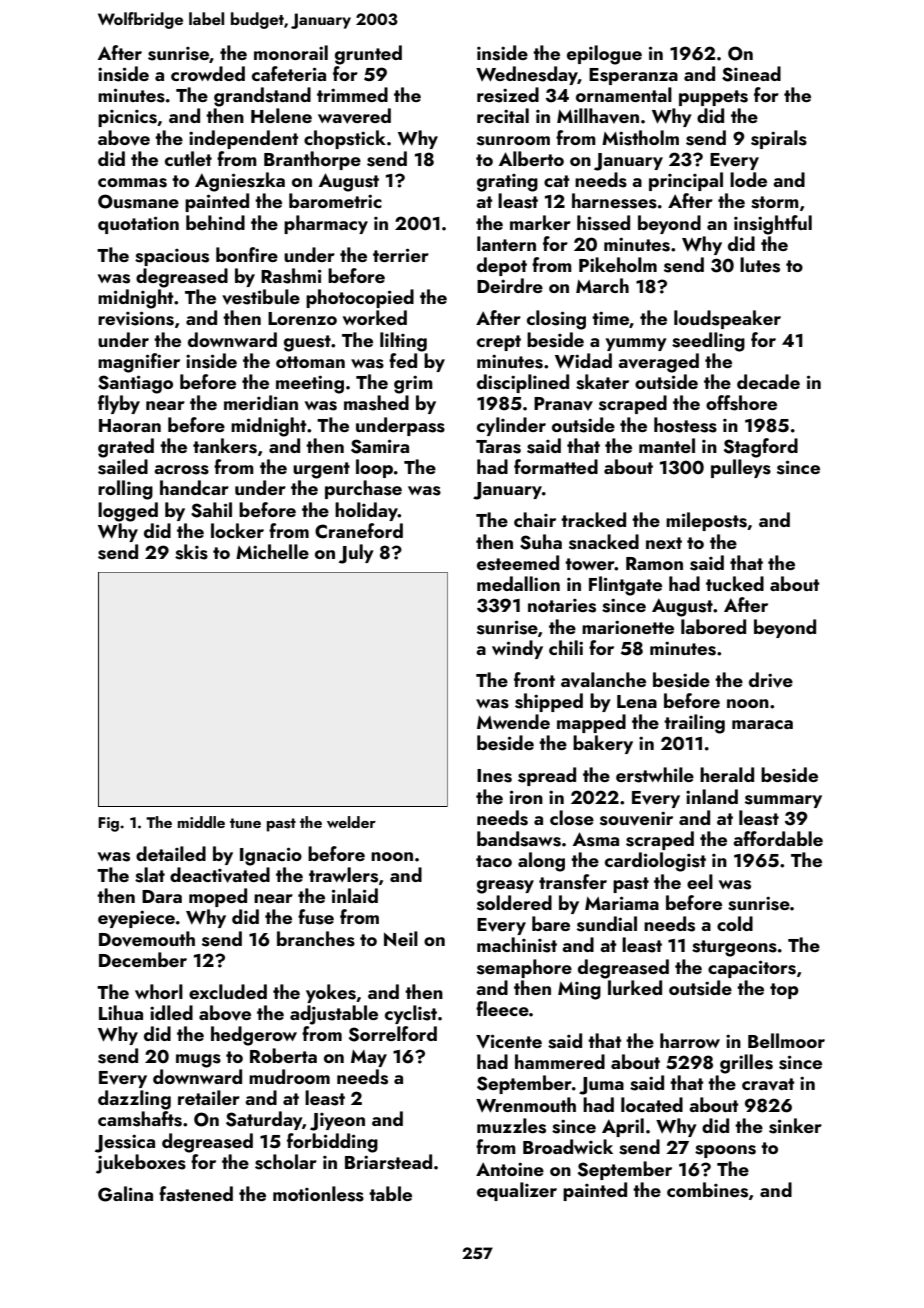 Image resolution: width=924 pixels, height=1308 pixels. I want to click on scholar, so click(286, 1162).
